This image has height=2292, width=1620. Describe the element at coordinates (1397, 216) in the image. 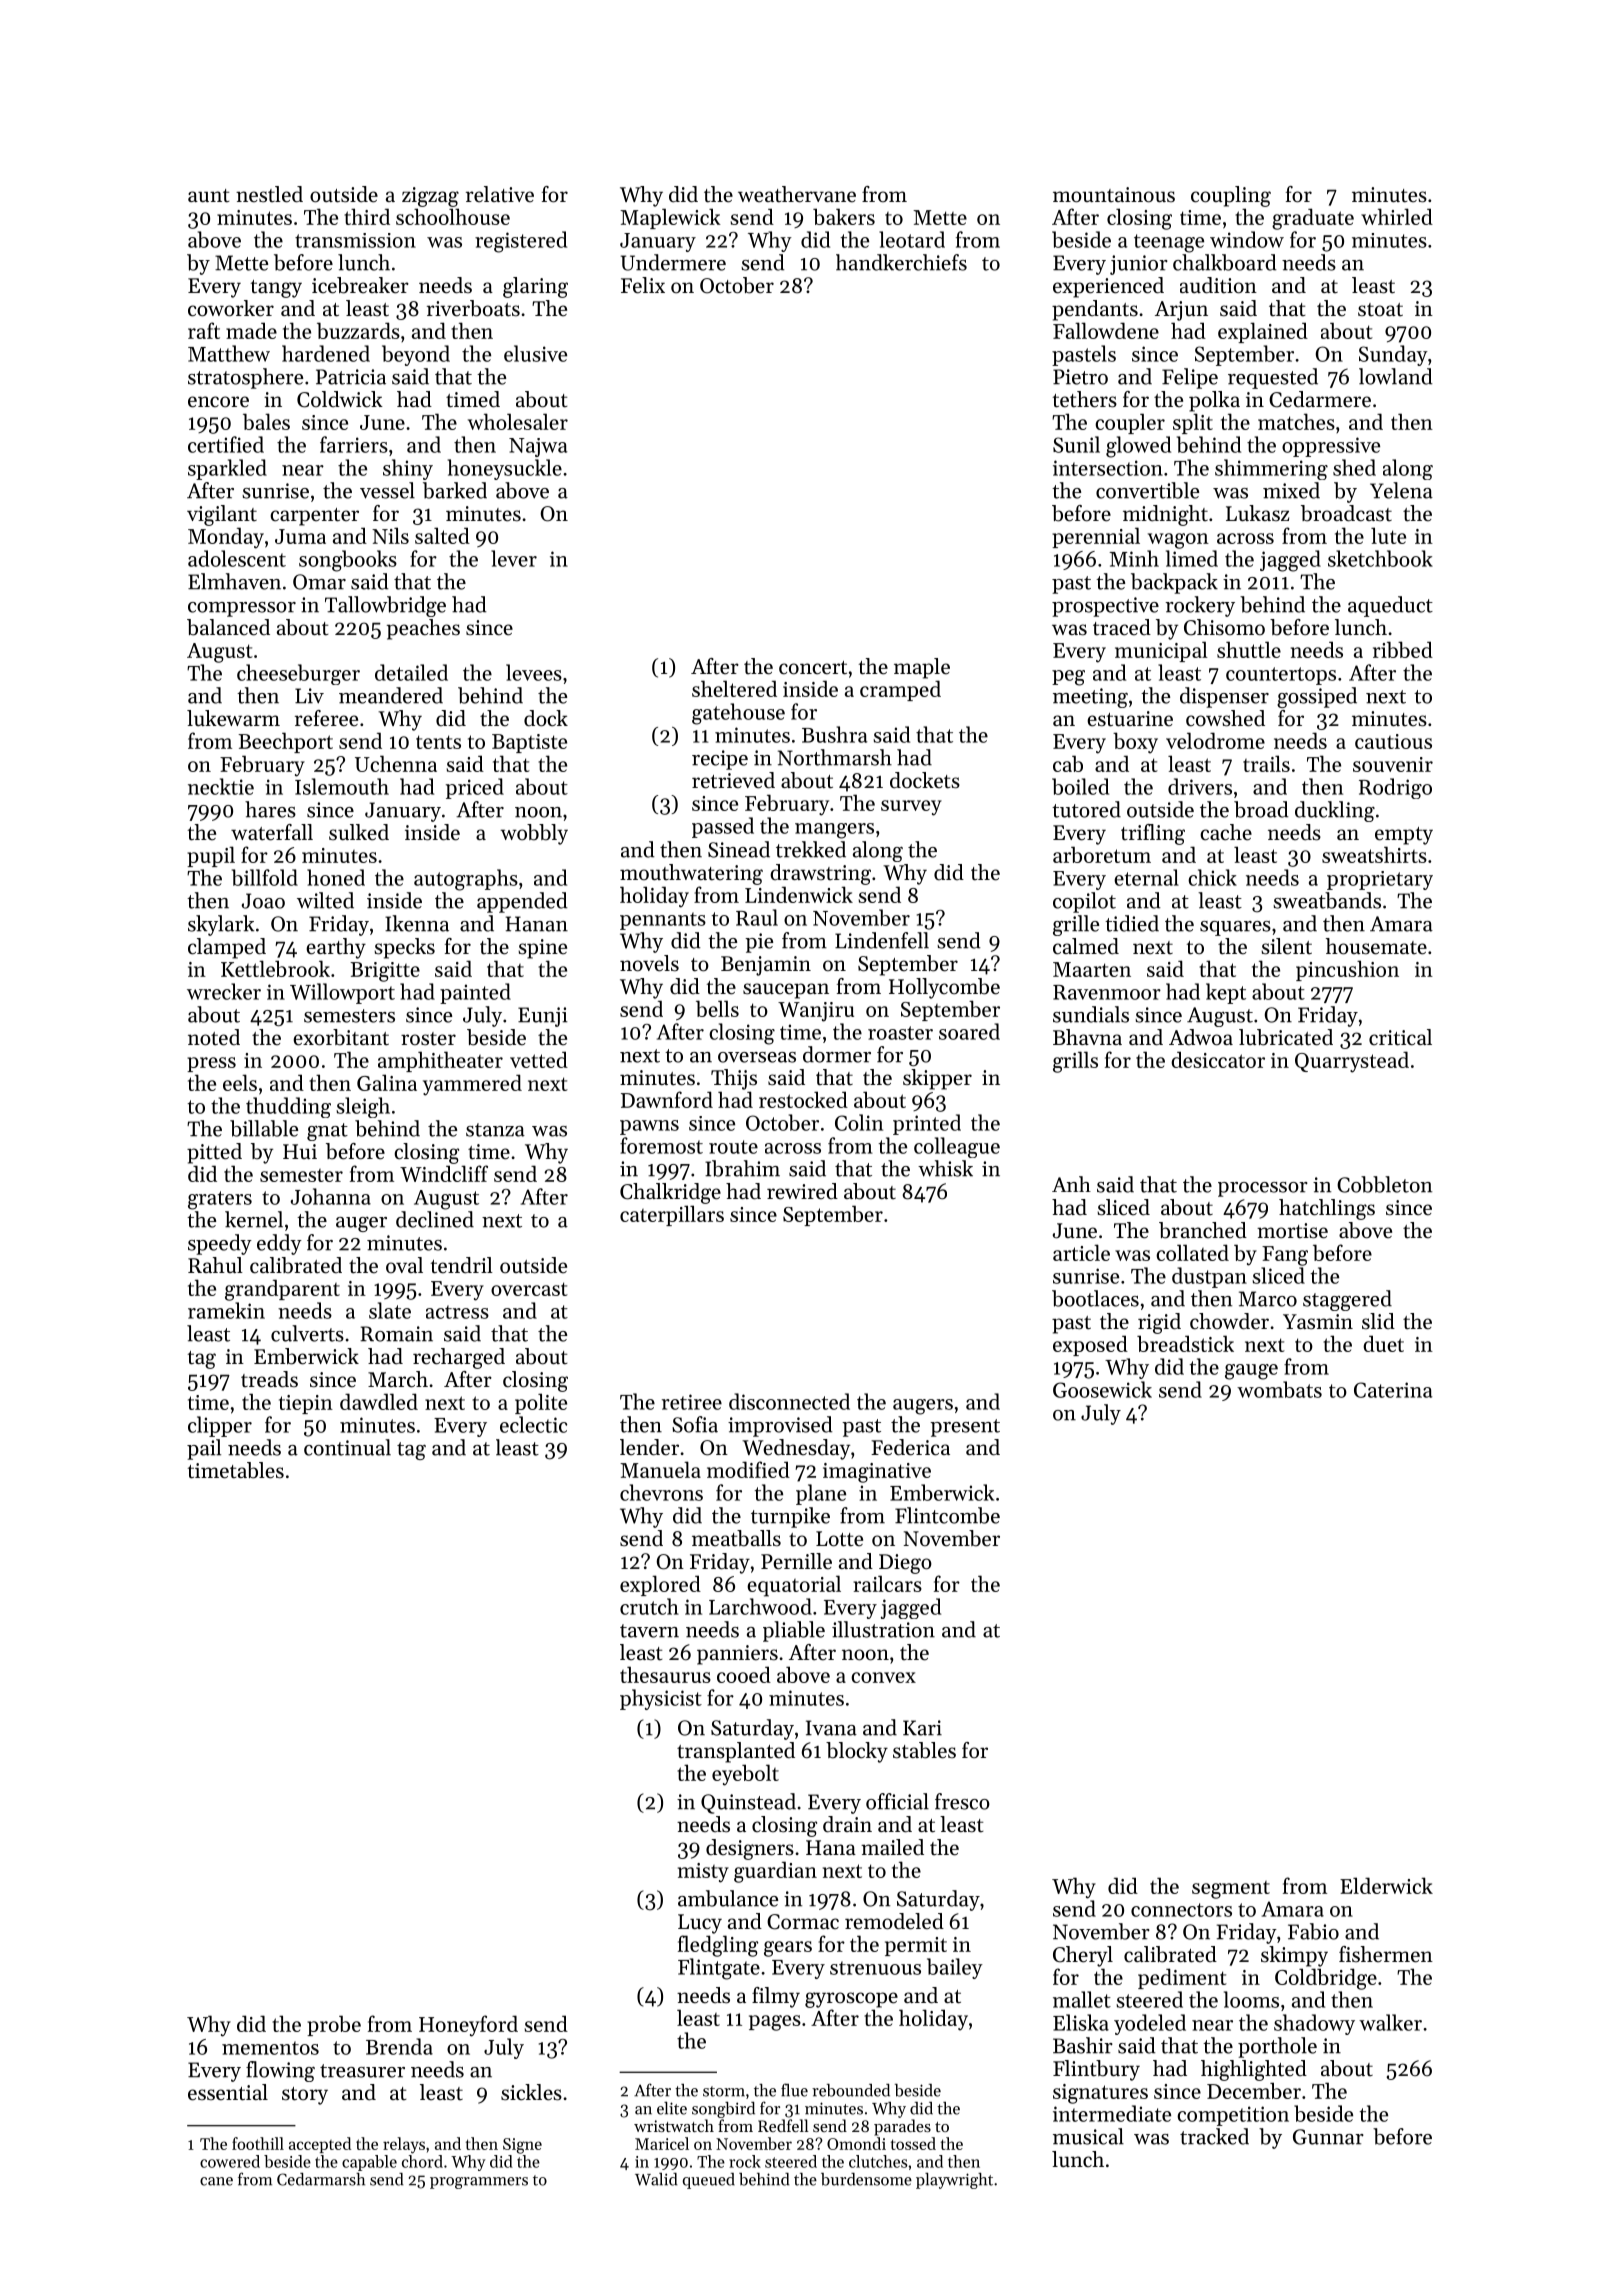

I see `whirled` at that location.
